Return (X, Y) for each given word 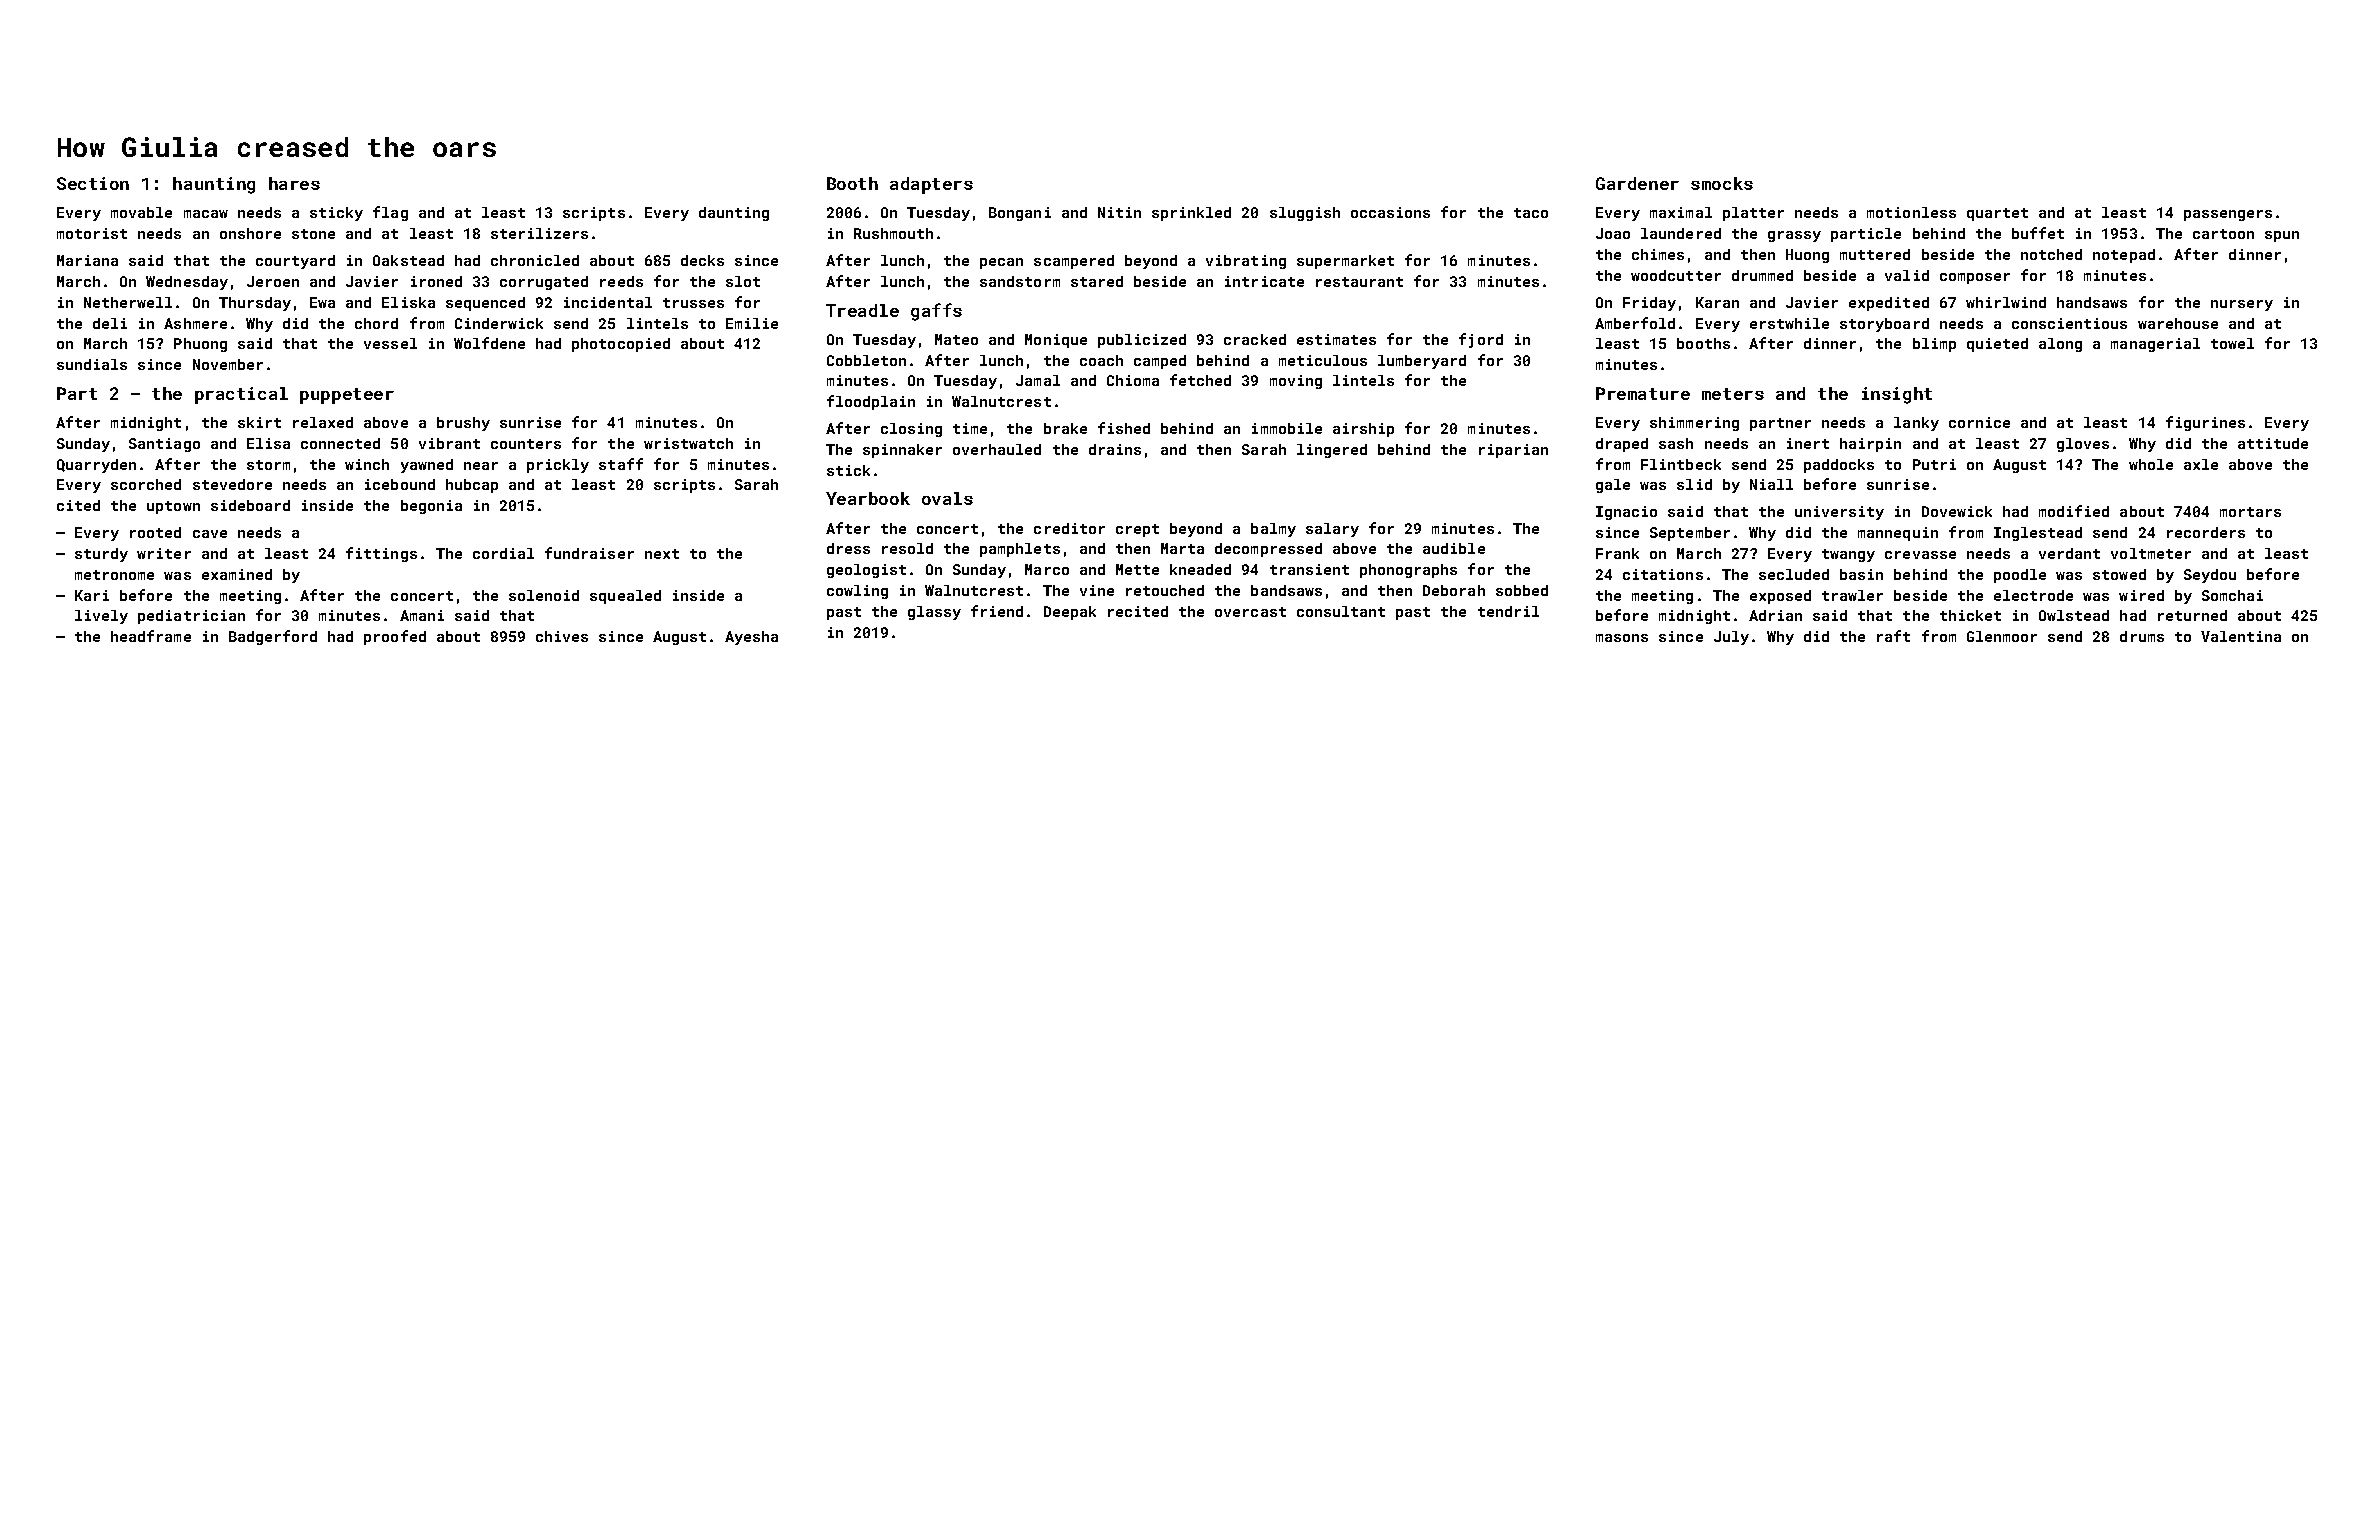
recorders (2206, 532)
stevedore (232, 484)
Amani (422, 615)
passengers (2228, 215)
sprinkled (1191, 214)
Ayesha (751, 638)
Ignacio (1626, 513)
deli (110, 323)
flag (390, 213)
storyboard (1884, 325)
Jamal (1038, 380)
